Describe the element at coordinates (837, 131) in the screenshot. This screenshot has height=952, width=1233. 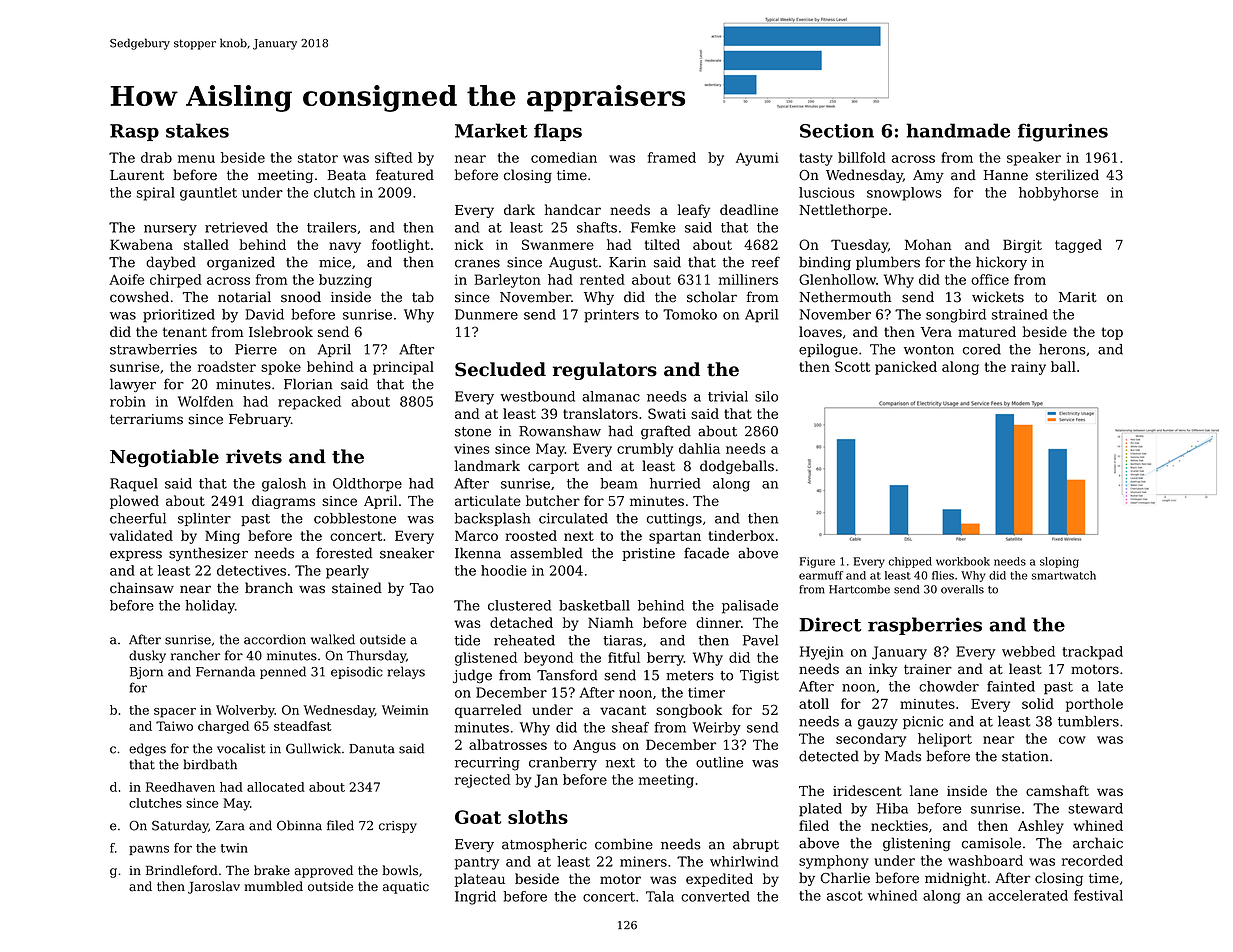
I see `Section` at that location.
